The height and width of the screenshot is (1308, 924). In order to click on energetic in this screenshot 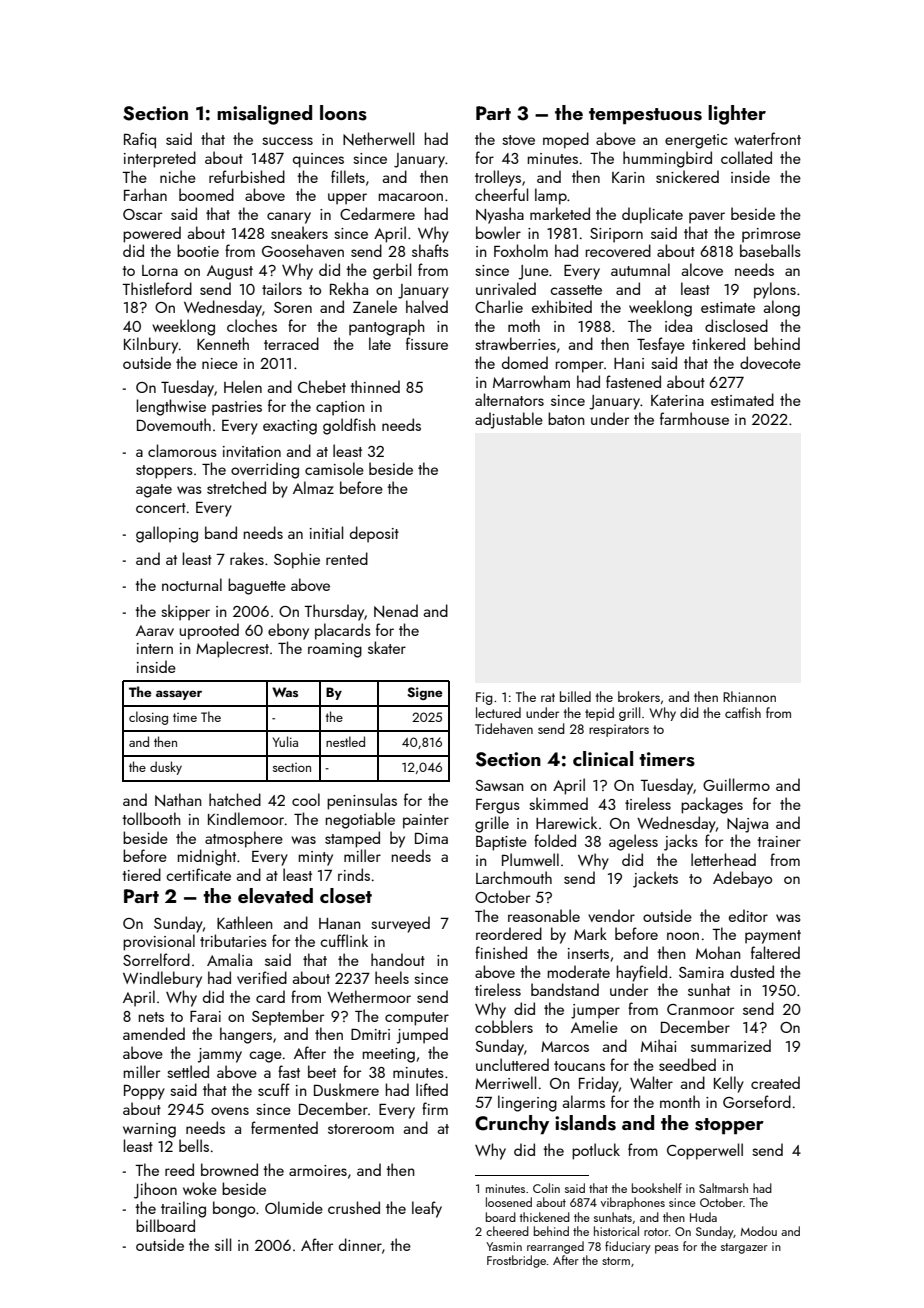, I will do `click(696, 141)`.
